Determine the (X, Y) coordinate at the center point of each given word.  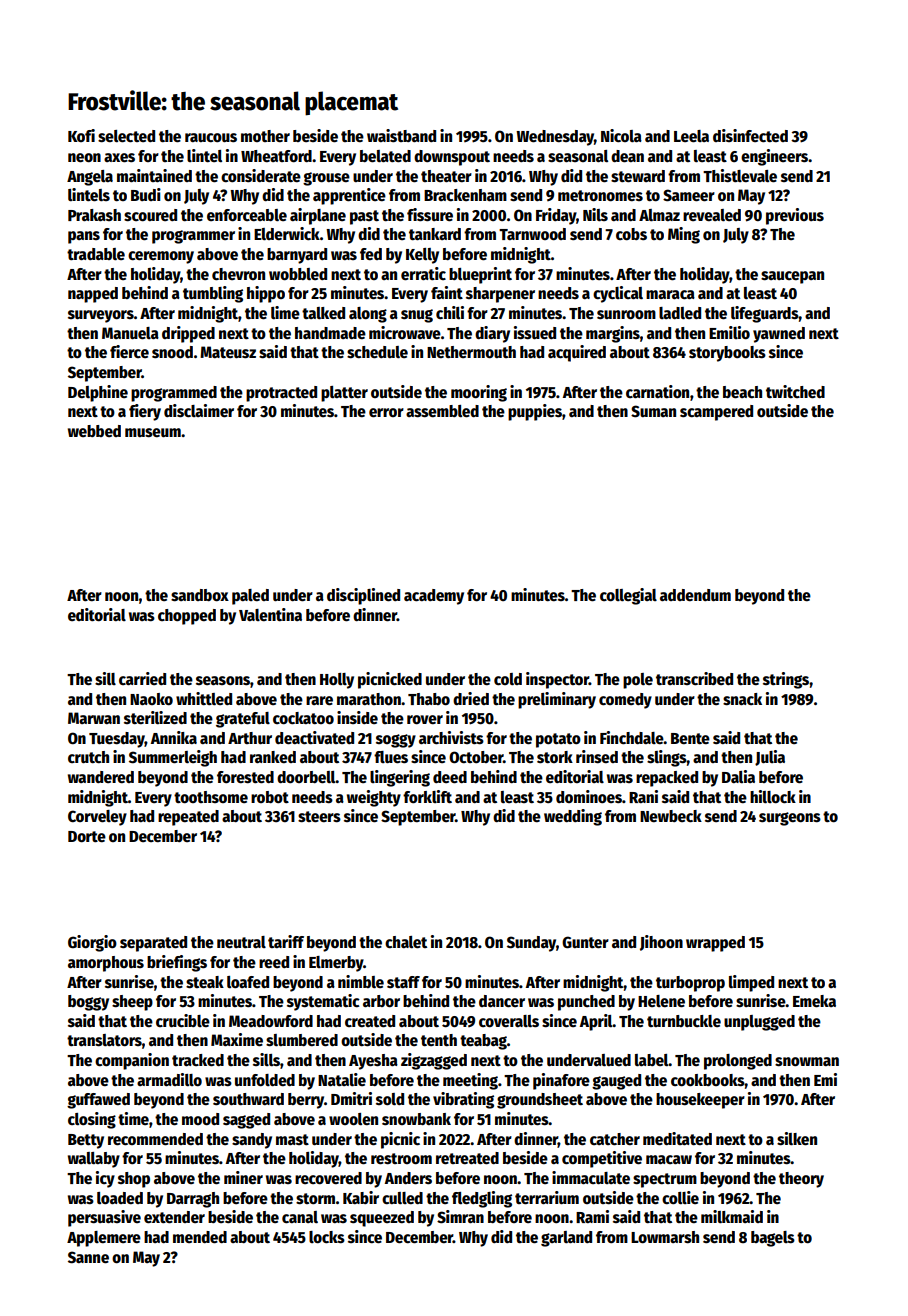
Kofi (81, 135)
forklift (427, 796)
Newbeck (671, 816)
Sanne (88, 1257)
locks (327, 1237)
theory (801, 1180)
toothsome (211, 797)
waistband (401, 135)
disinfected (750, 136)
